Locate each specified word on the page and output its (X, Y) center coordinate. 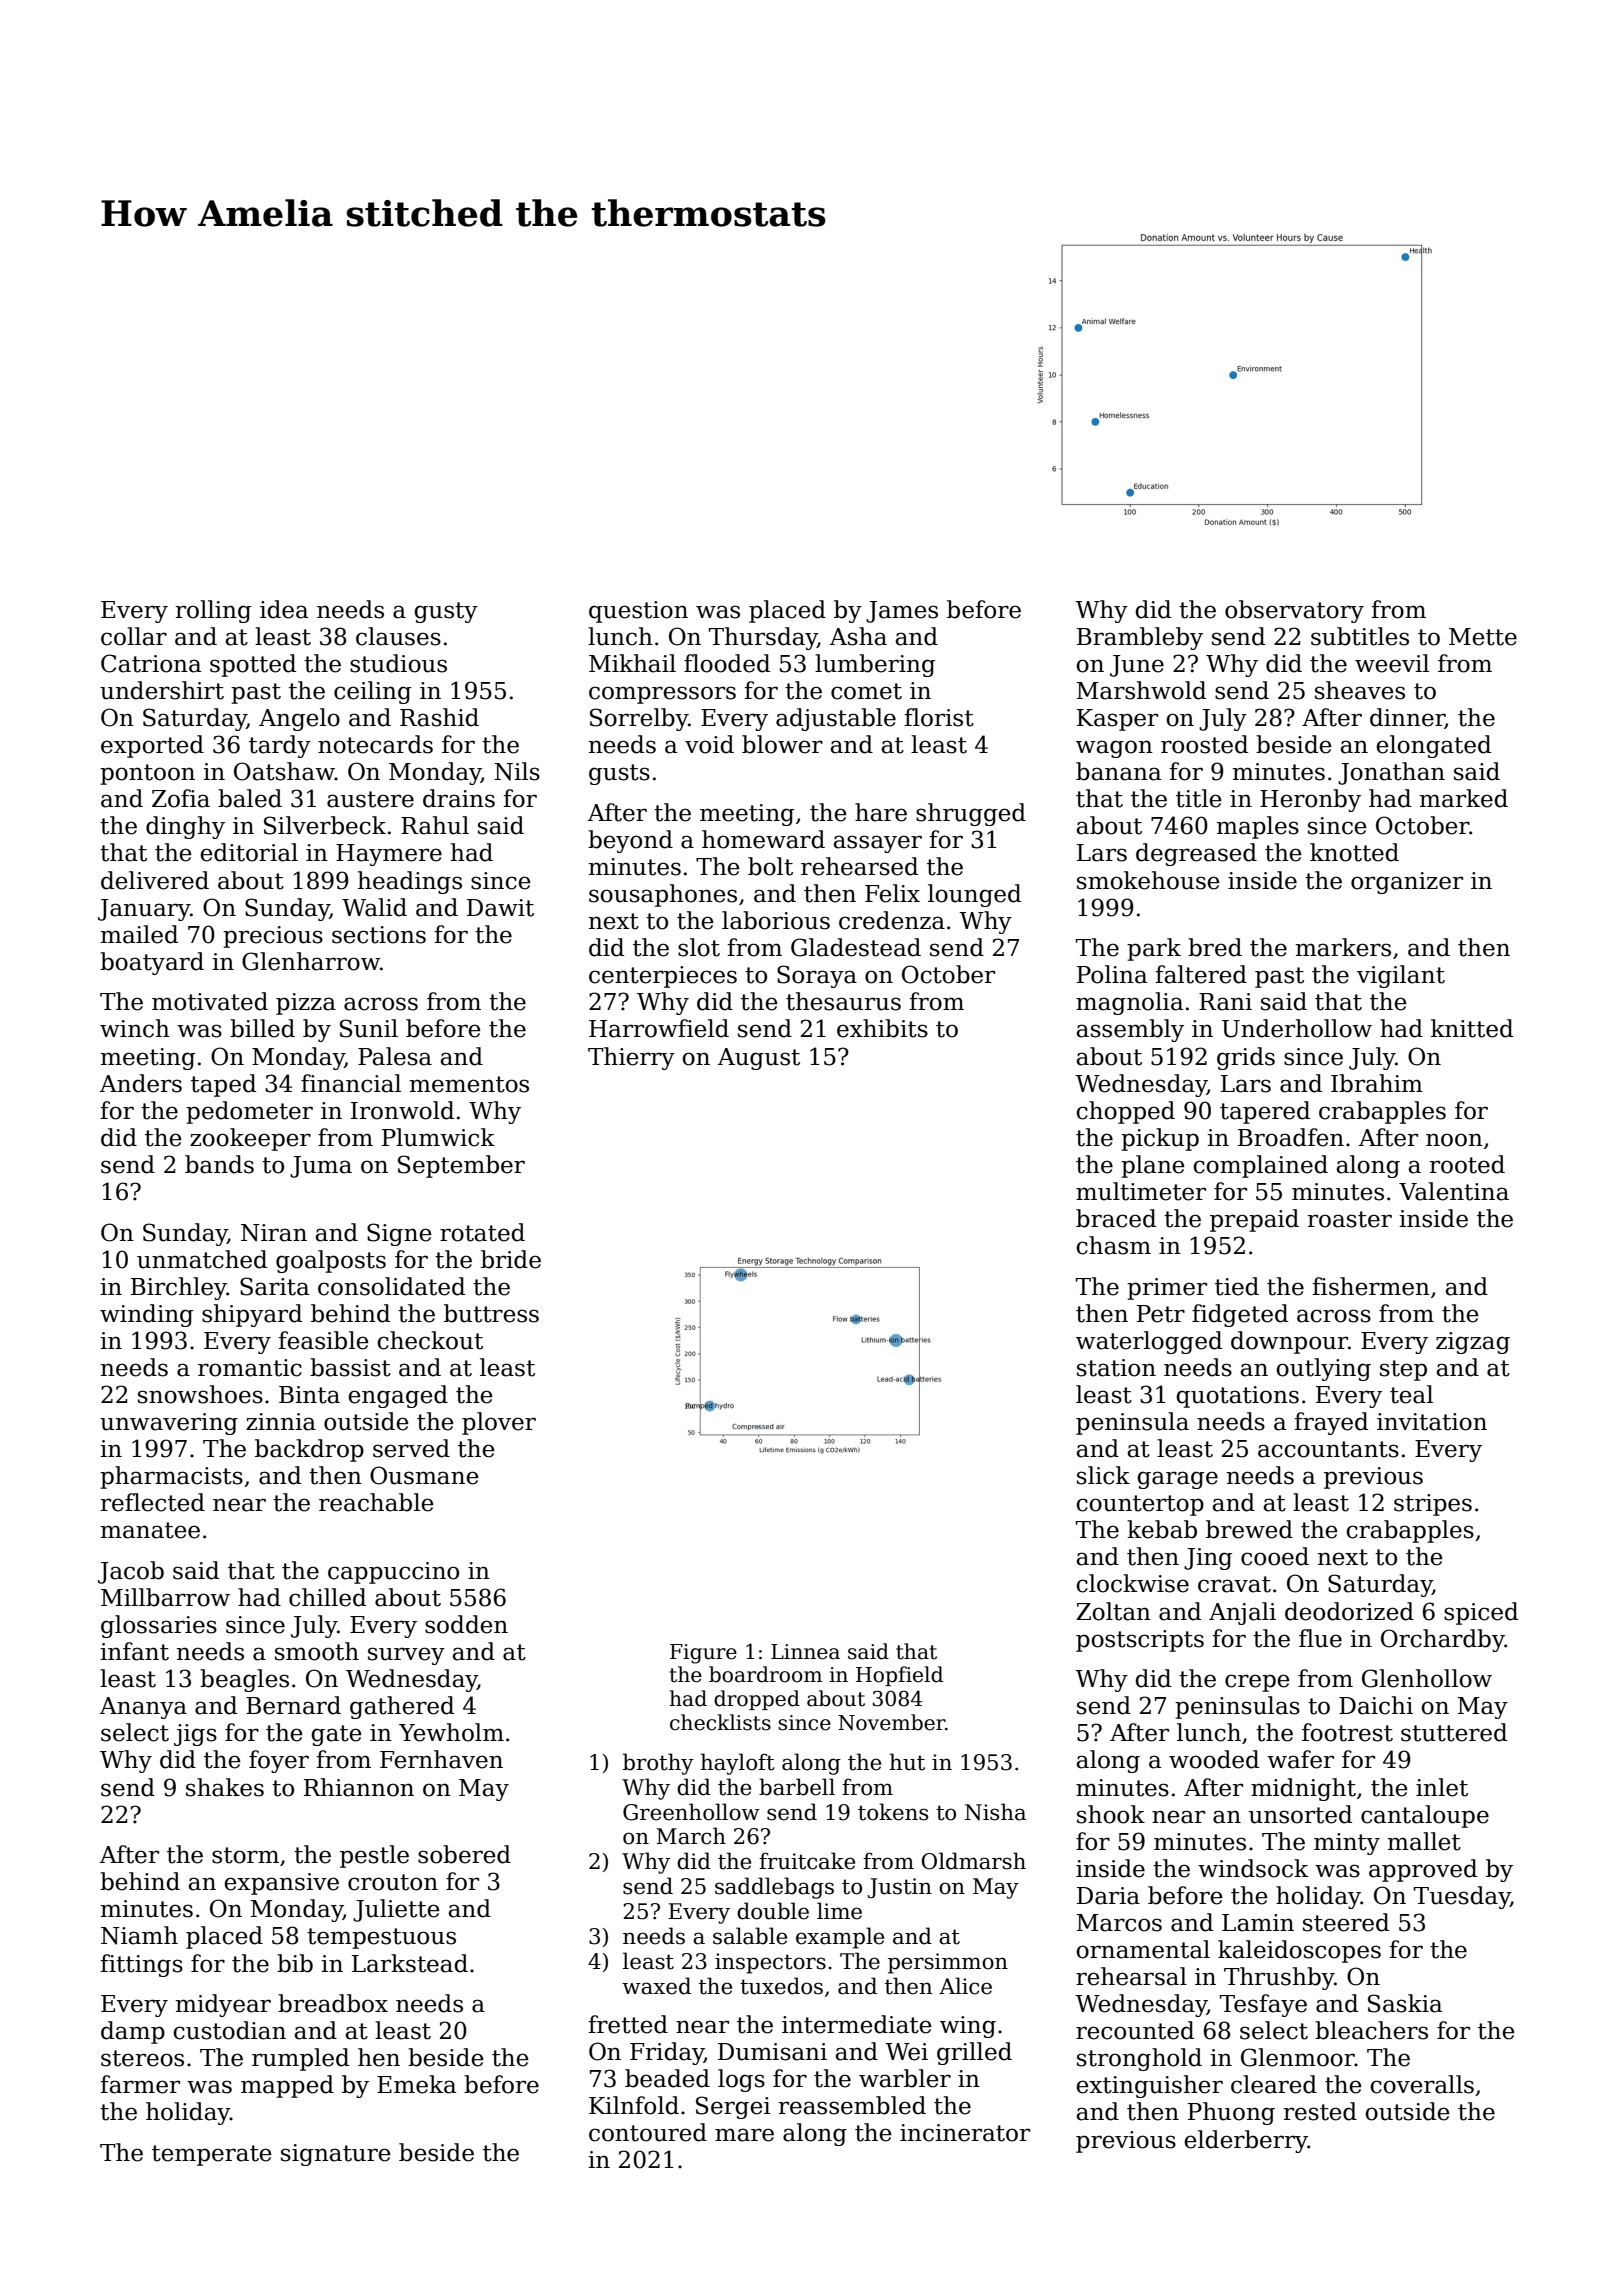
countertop (1140, 1505)
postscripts (1140, 1641)
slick (1103, 1475)
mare (744, 2135)
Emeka (416, 2084)
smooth (317, 1651)
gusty (446, 612)
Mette (1483, 637)
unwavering (169, 1424)
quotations (1237, 1397)
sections (379, 935)
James (902, 612)
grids (1246, 1058)
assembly (1130, 1030)
